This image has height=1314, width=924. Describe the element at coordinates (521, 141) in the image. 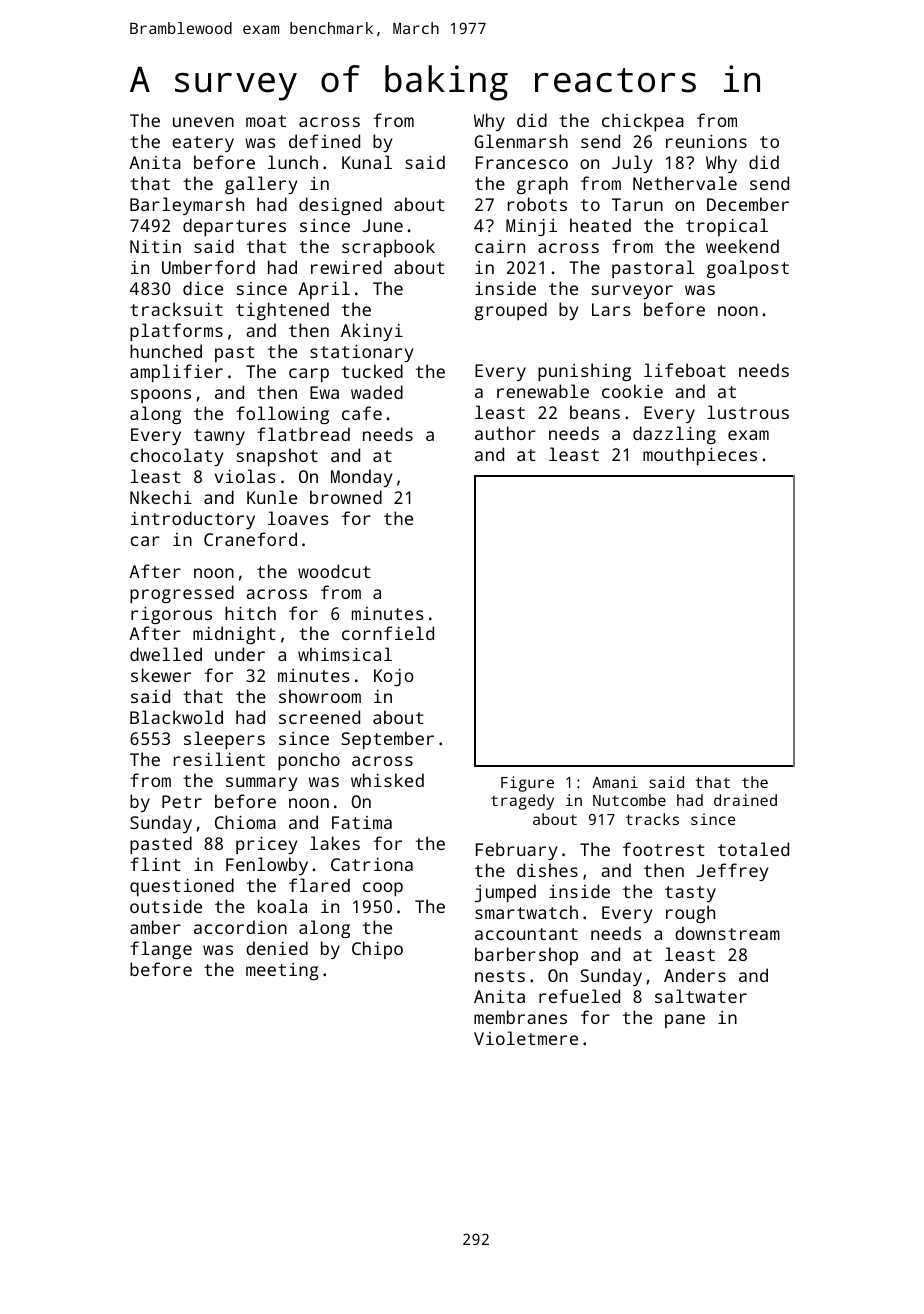

I see `Glenmarsh` at that location.
